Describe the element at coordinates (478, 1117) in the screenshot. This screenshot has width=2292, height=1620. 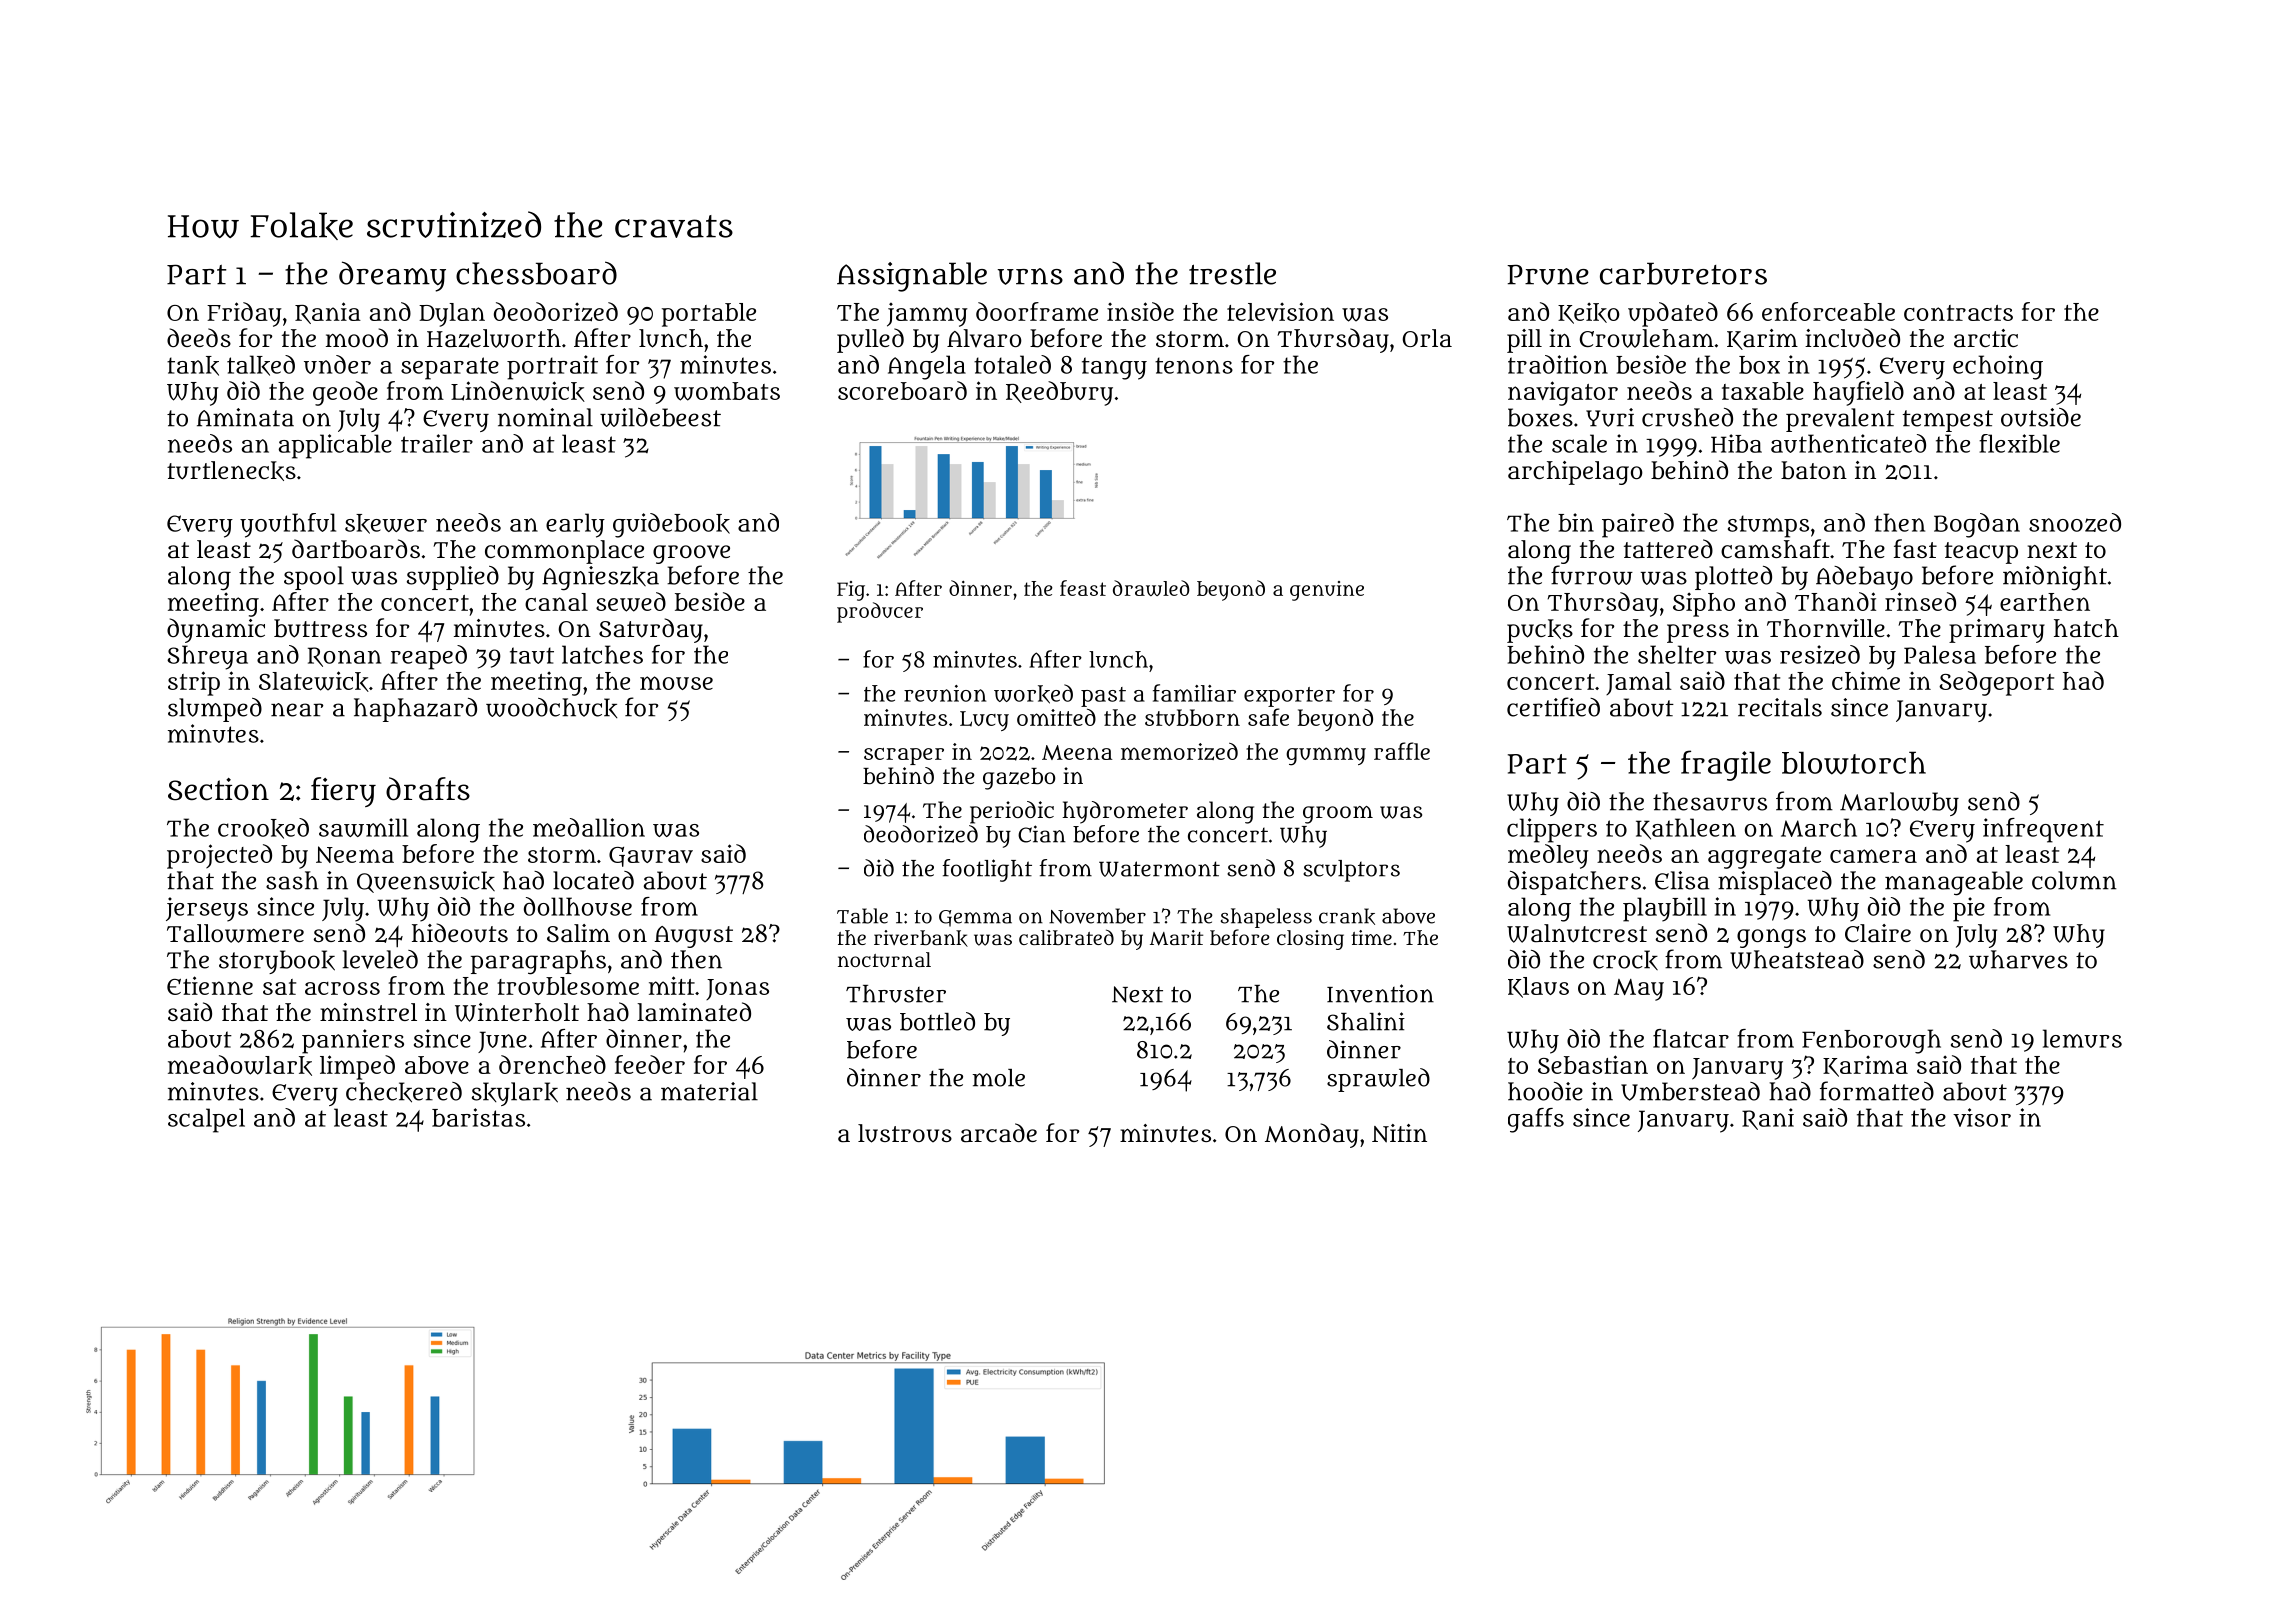
I see `baristas` at that location.
